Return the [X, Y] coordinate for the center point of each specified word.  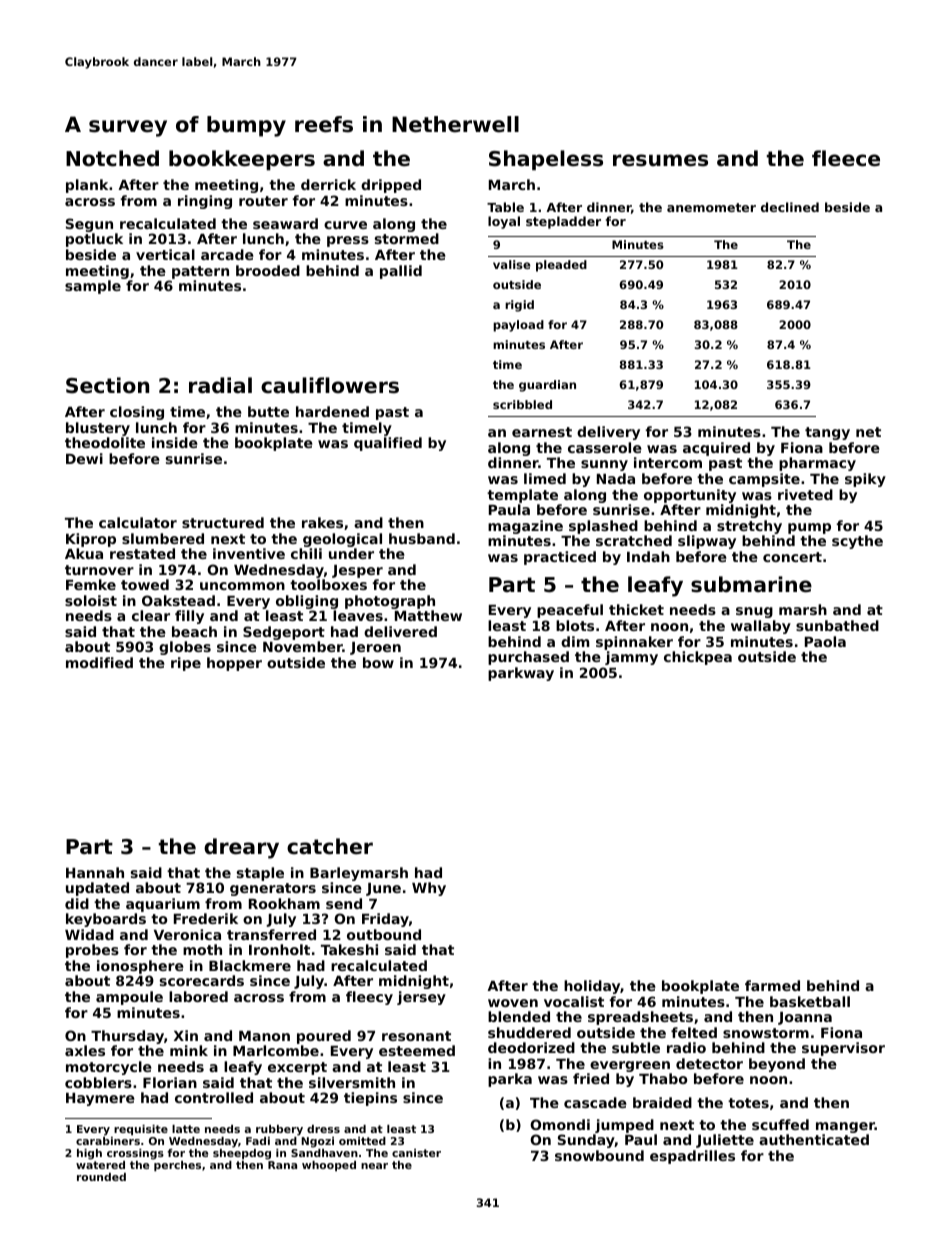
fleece [846, 158]
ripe [186, 664]
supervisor [843, 1049]
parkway [521, 674]
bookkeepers [242, 160]
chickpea [698, 658]
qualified [388, 444]
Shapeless [546, 160]
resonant [416, 1036]
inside [175, 442]
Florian [170, 1082]
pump [809, 528]
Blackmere [250, 965]
